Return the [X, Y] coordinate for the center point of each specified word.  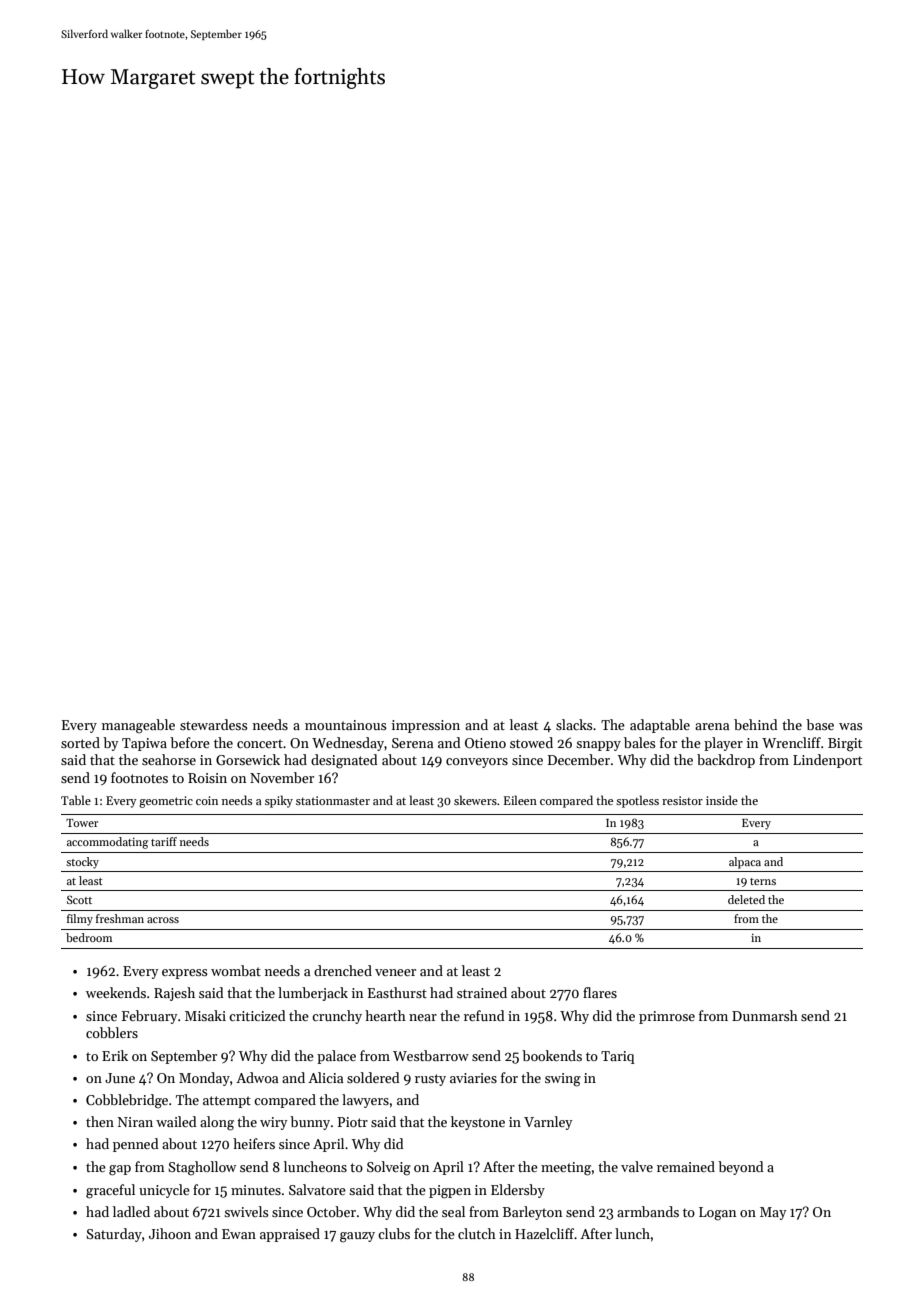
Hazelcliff [545, 1233]
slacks [574, 724]
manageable [138, 726]
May [773, 1213]
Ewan [239, 1234]
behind [756, 724]
